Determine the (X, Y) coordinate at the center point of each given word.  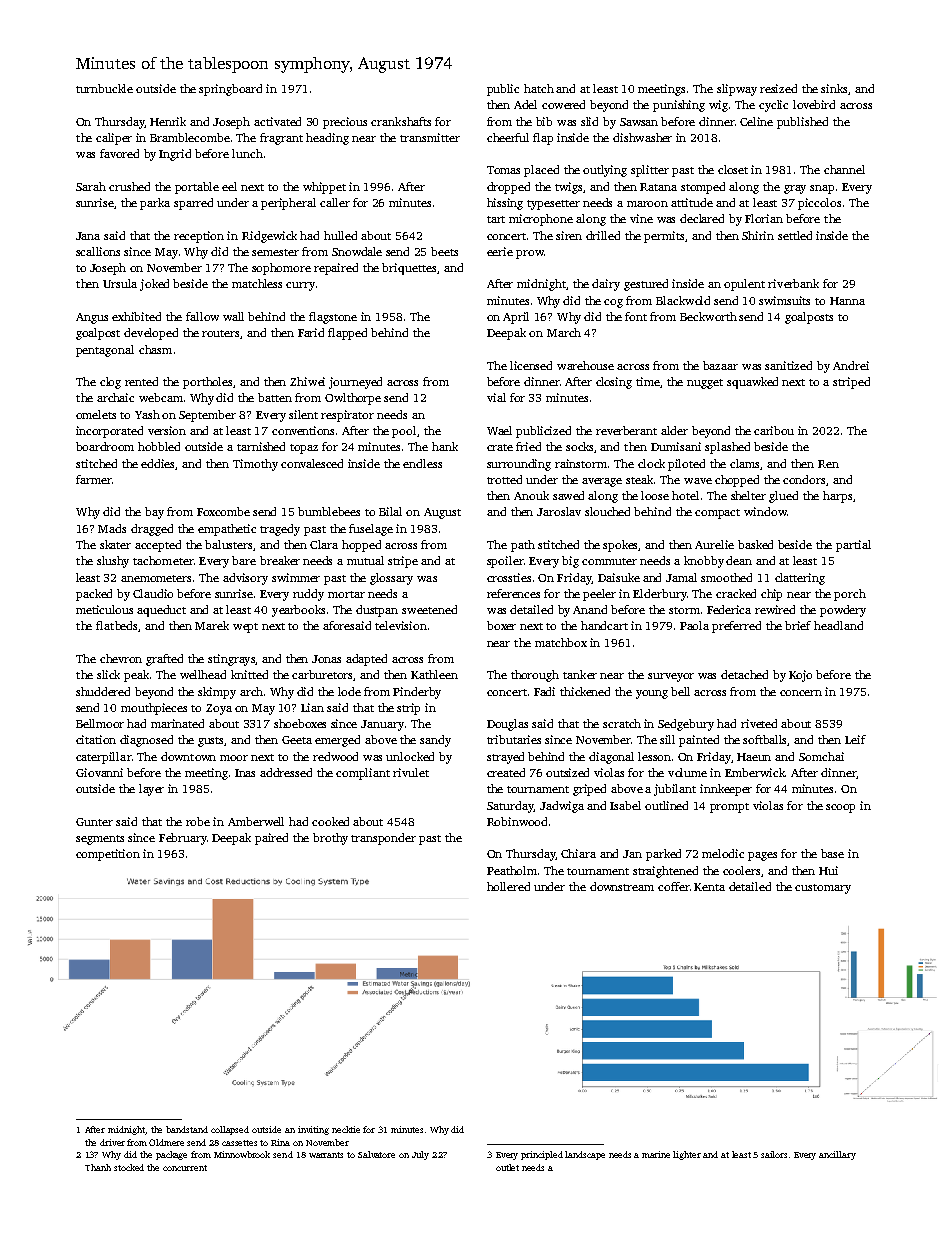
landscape (585, 1155)
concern (801, 693)
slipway (737, 90)
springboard (230, 90)
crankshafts (401, 121)
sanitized (788, 365)
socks (579, 446)
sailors (774, 1154)
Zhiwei (307, 381)
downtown (188, 756)
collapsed (230, 1130)
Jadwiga (562, 807)
